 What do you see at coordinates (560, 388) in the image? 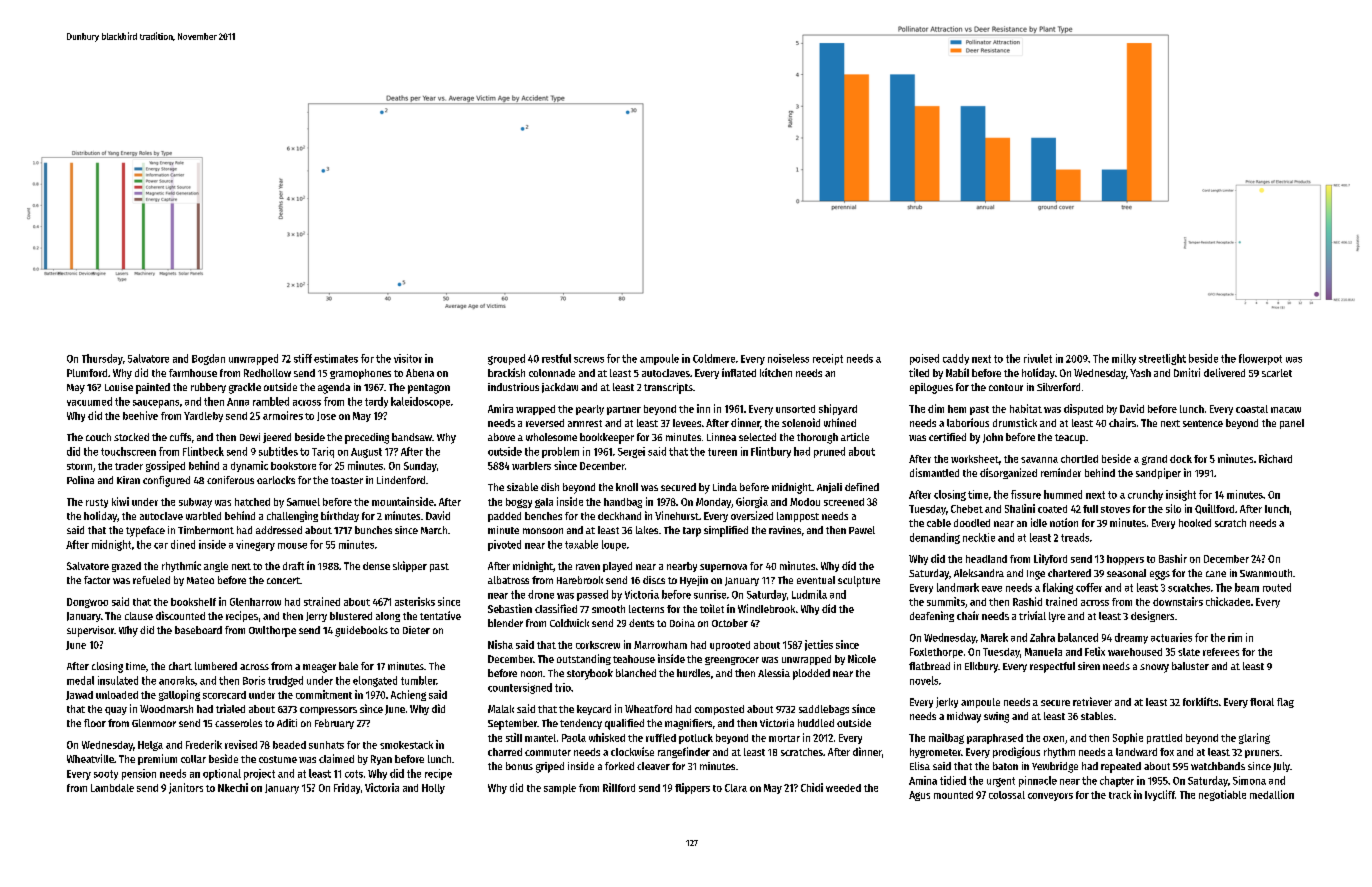
I see `jackdaw` at bounding box center [560, 388].
